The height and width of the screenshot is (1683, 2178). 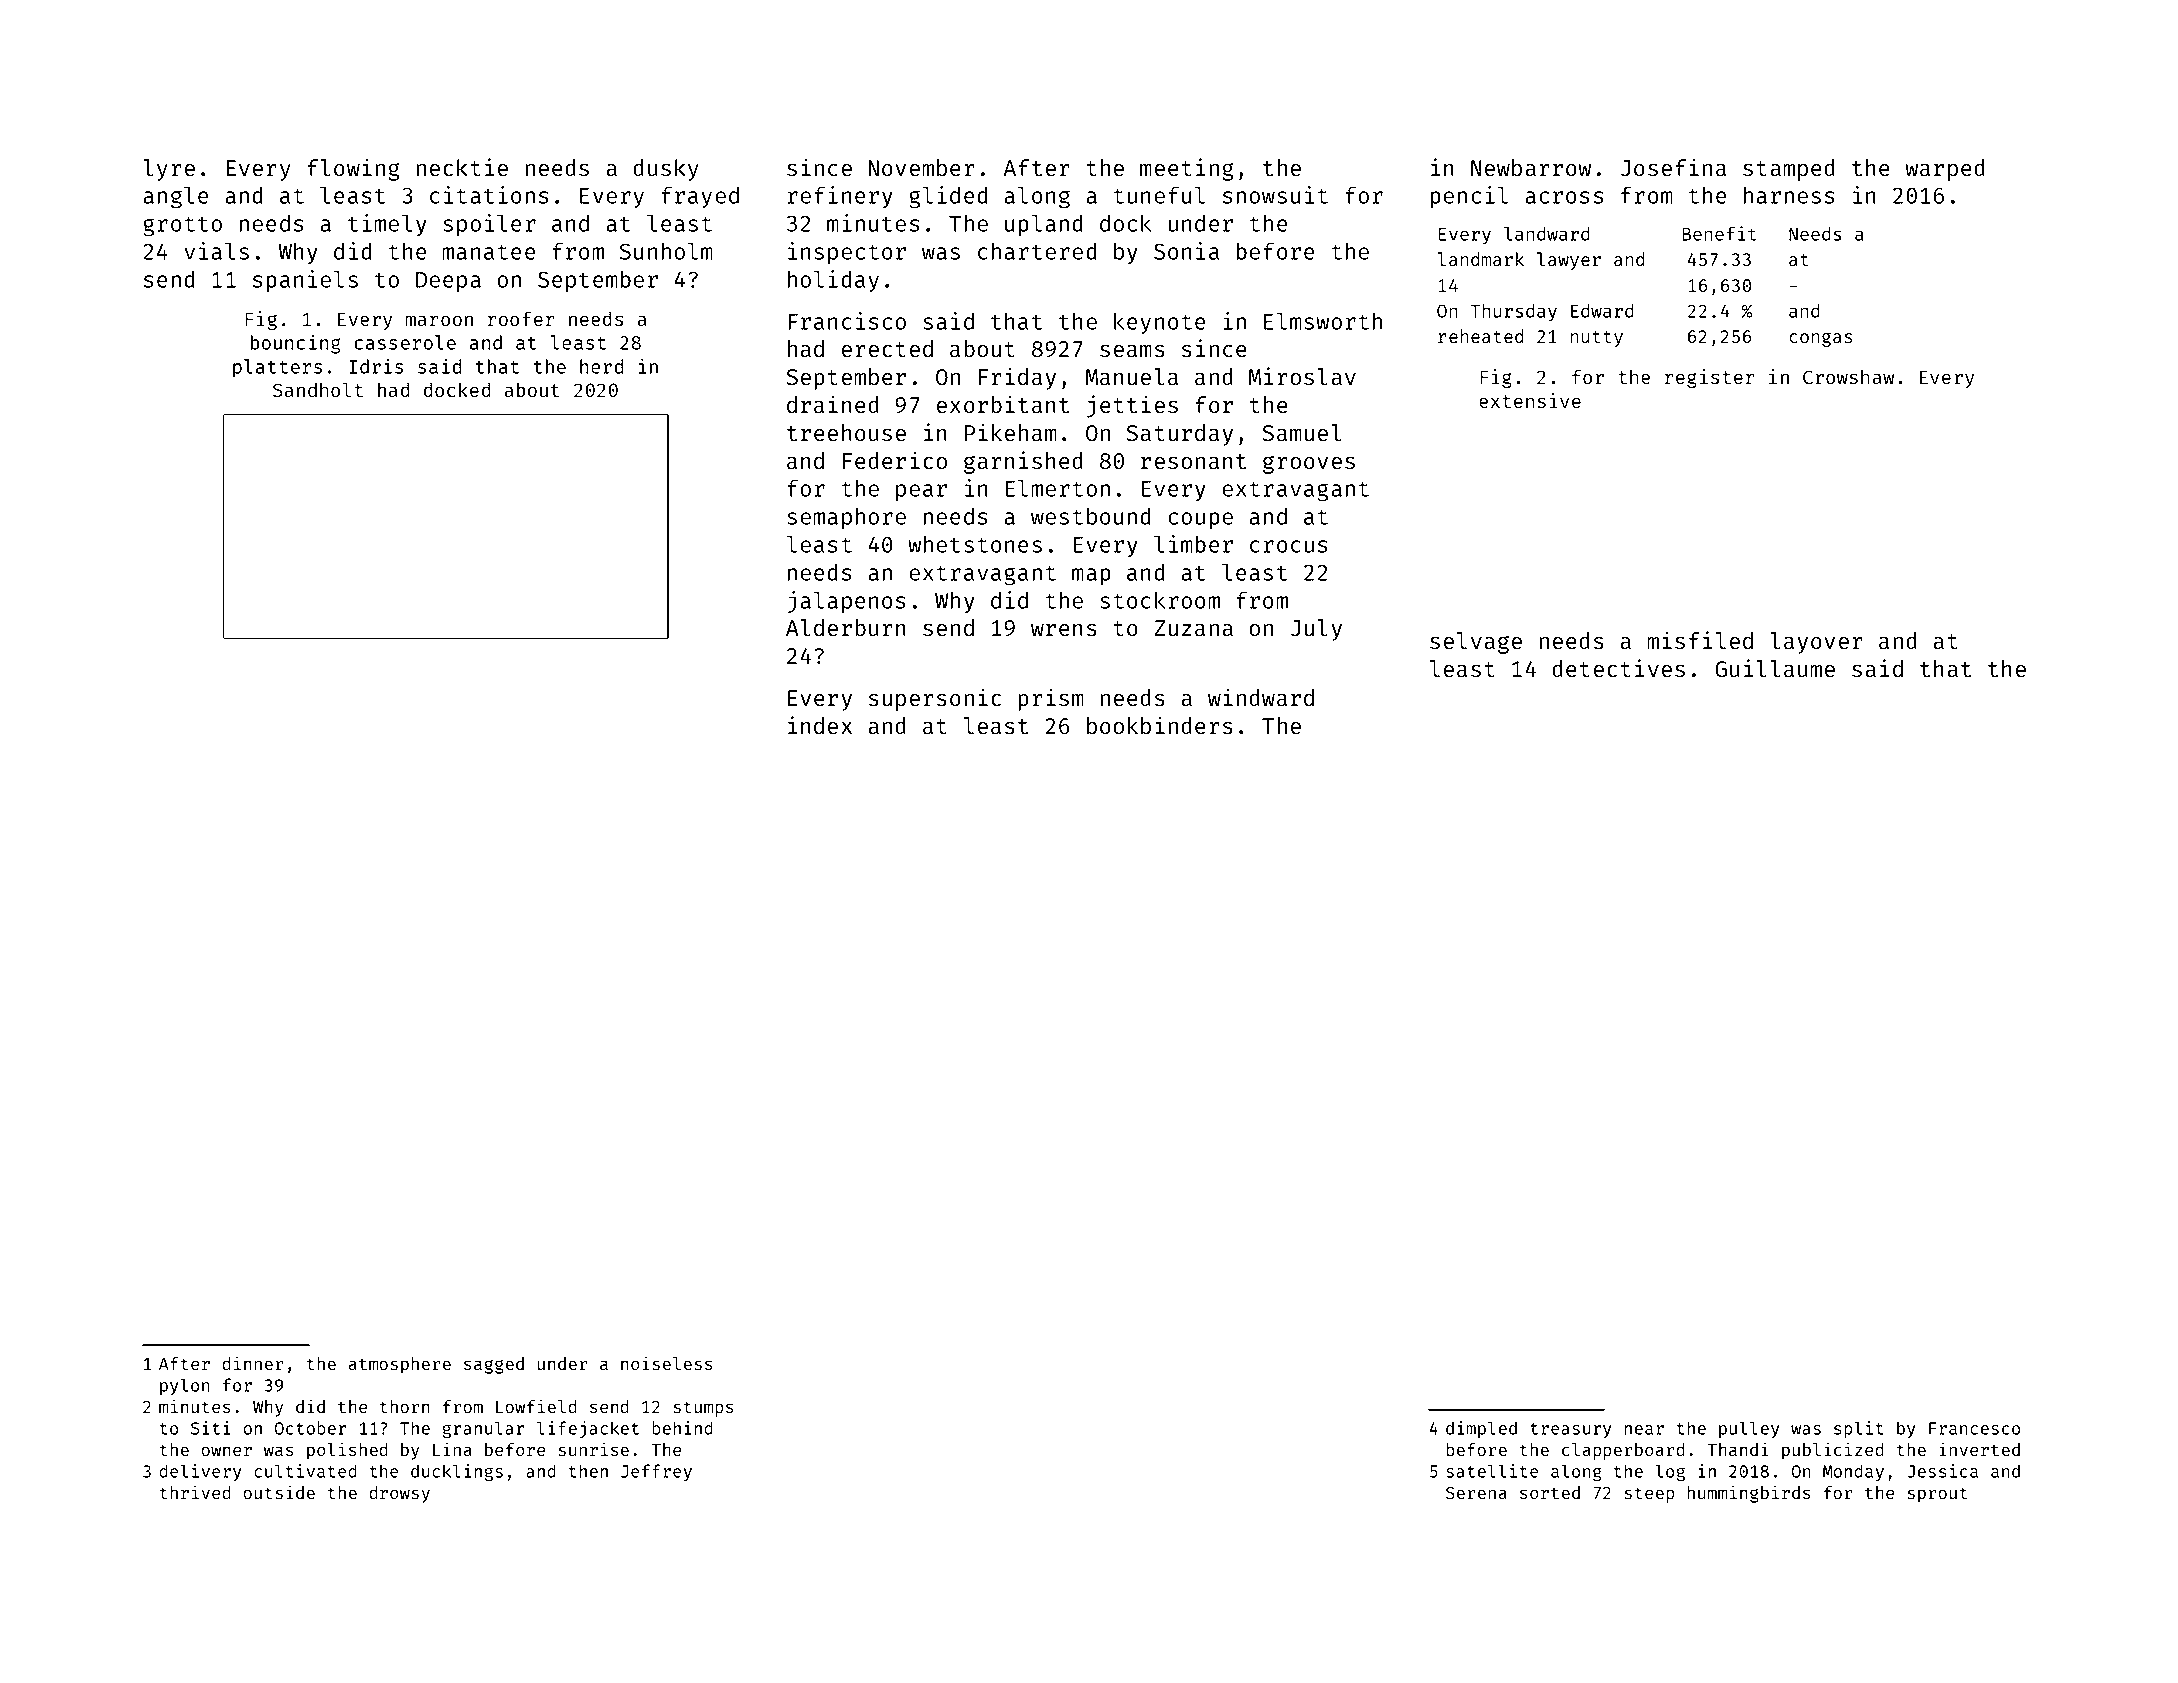 I want to click on Jeffrey, so click(x=656, y=1472).
